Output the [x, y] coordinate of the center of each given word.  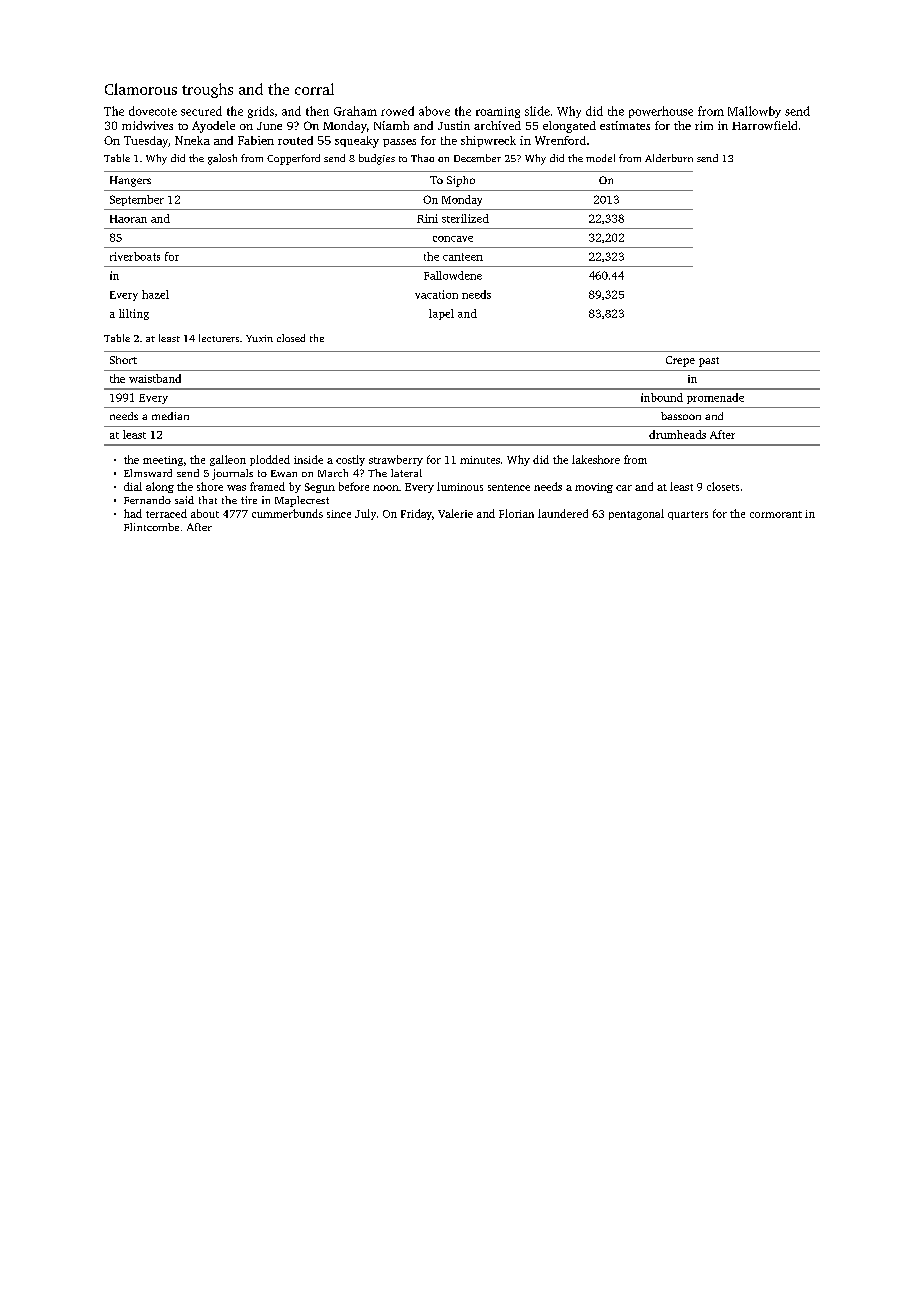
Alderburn [669, 158]
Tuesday [146, 142]
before [354, 486]
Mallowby [754, 112]
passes [399, 143]
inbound [662, 397]
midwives [147, 125]
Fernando [147, 500]
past [709, 362]
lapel [441, 314]
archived [497, 125]
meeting [163, 461]
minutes [480, 460]
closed [291, 338]
